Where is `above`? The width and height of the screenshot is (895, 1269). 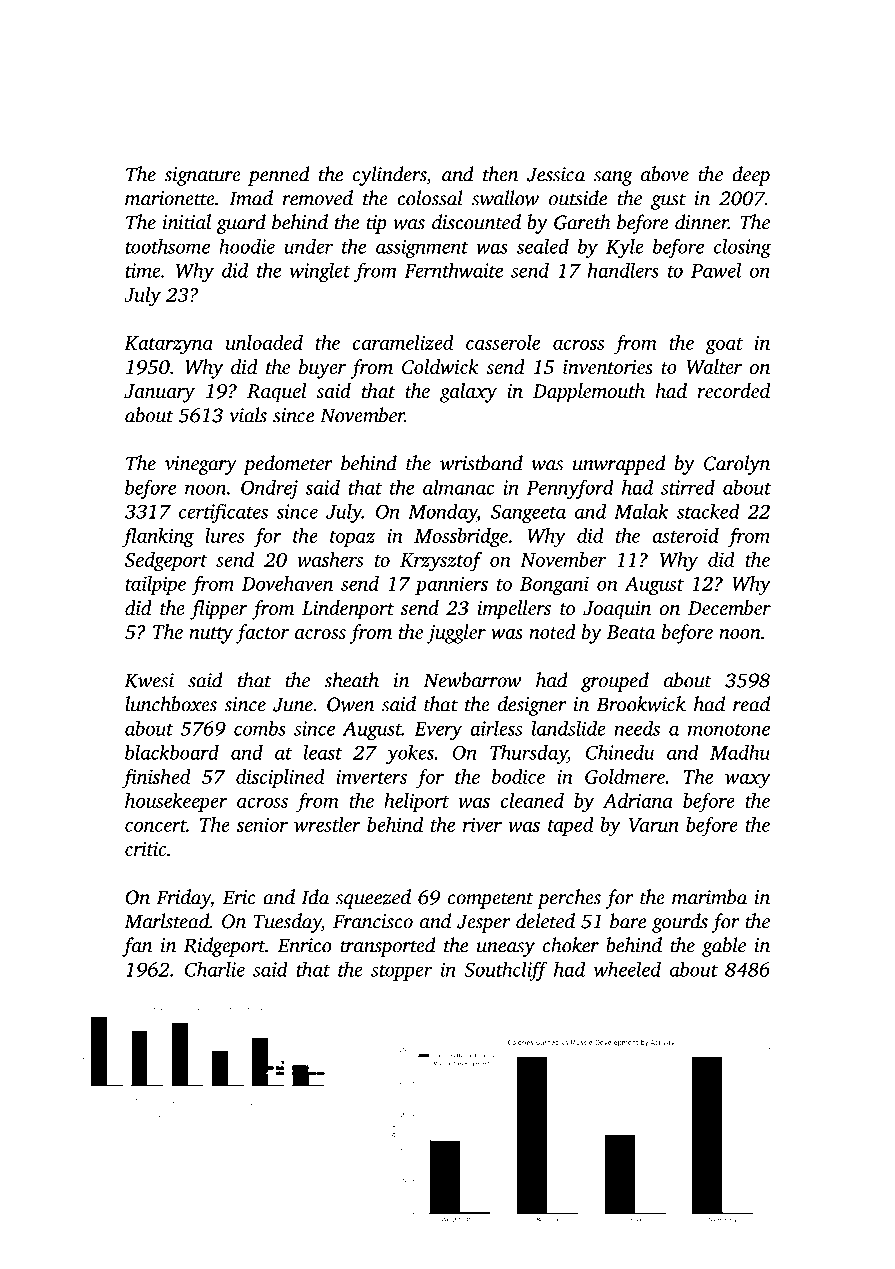 above is located at coordinates (665, 174).
